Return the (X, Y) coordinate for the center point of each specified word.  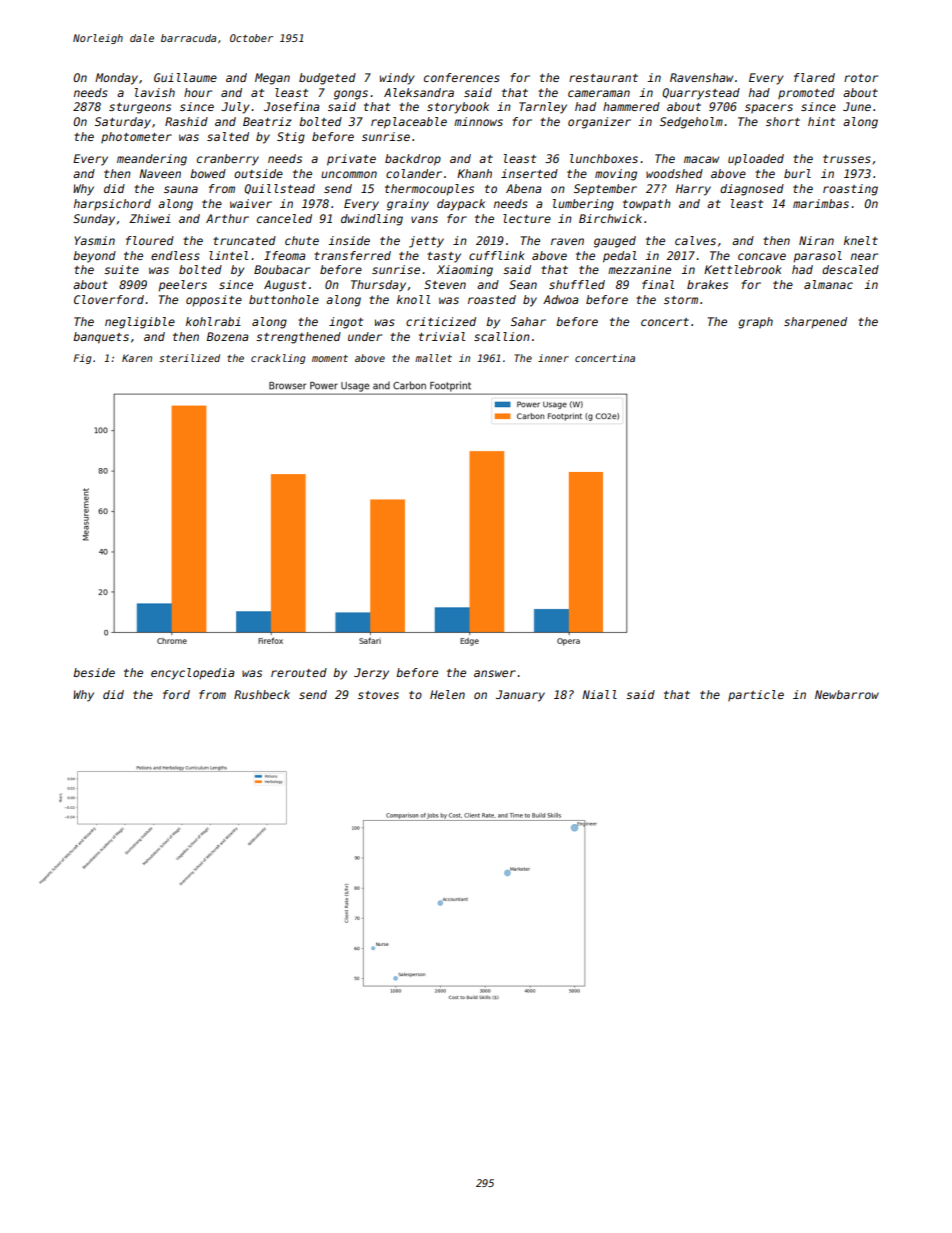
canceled (284, 218)
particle (756, 696)
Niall (599, 694)
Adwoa (561, 299)
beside (94, 672)
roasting (850, 190)
